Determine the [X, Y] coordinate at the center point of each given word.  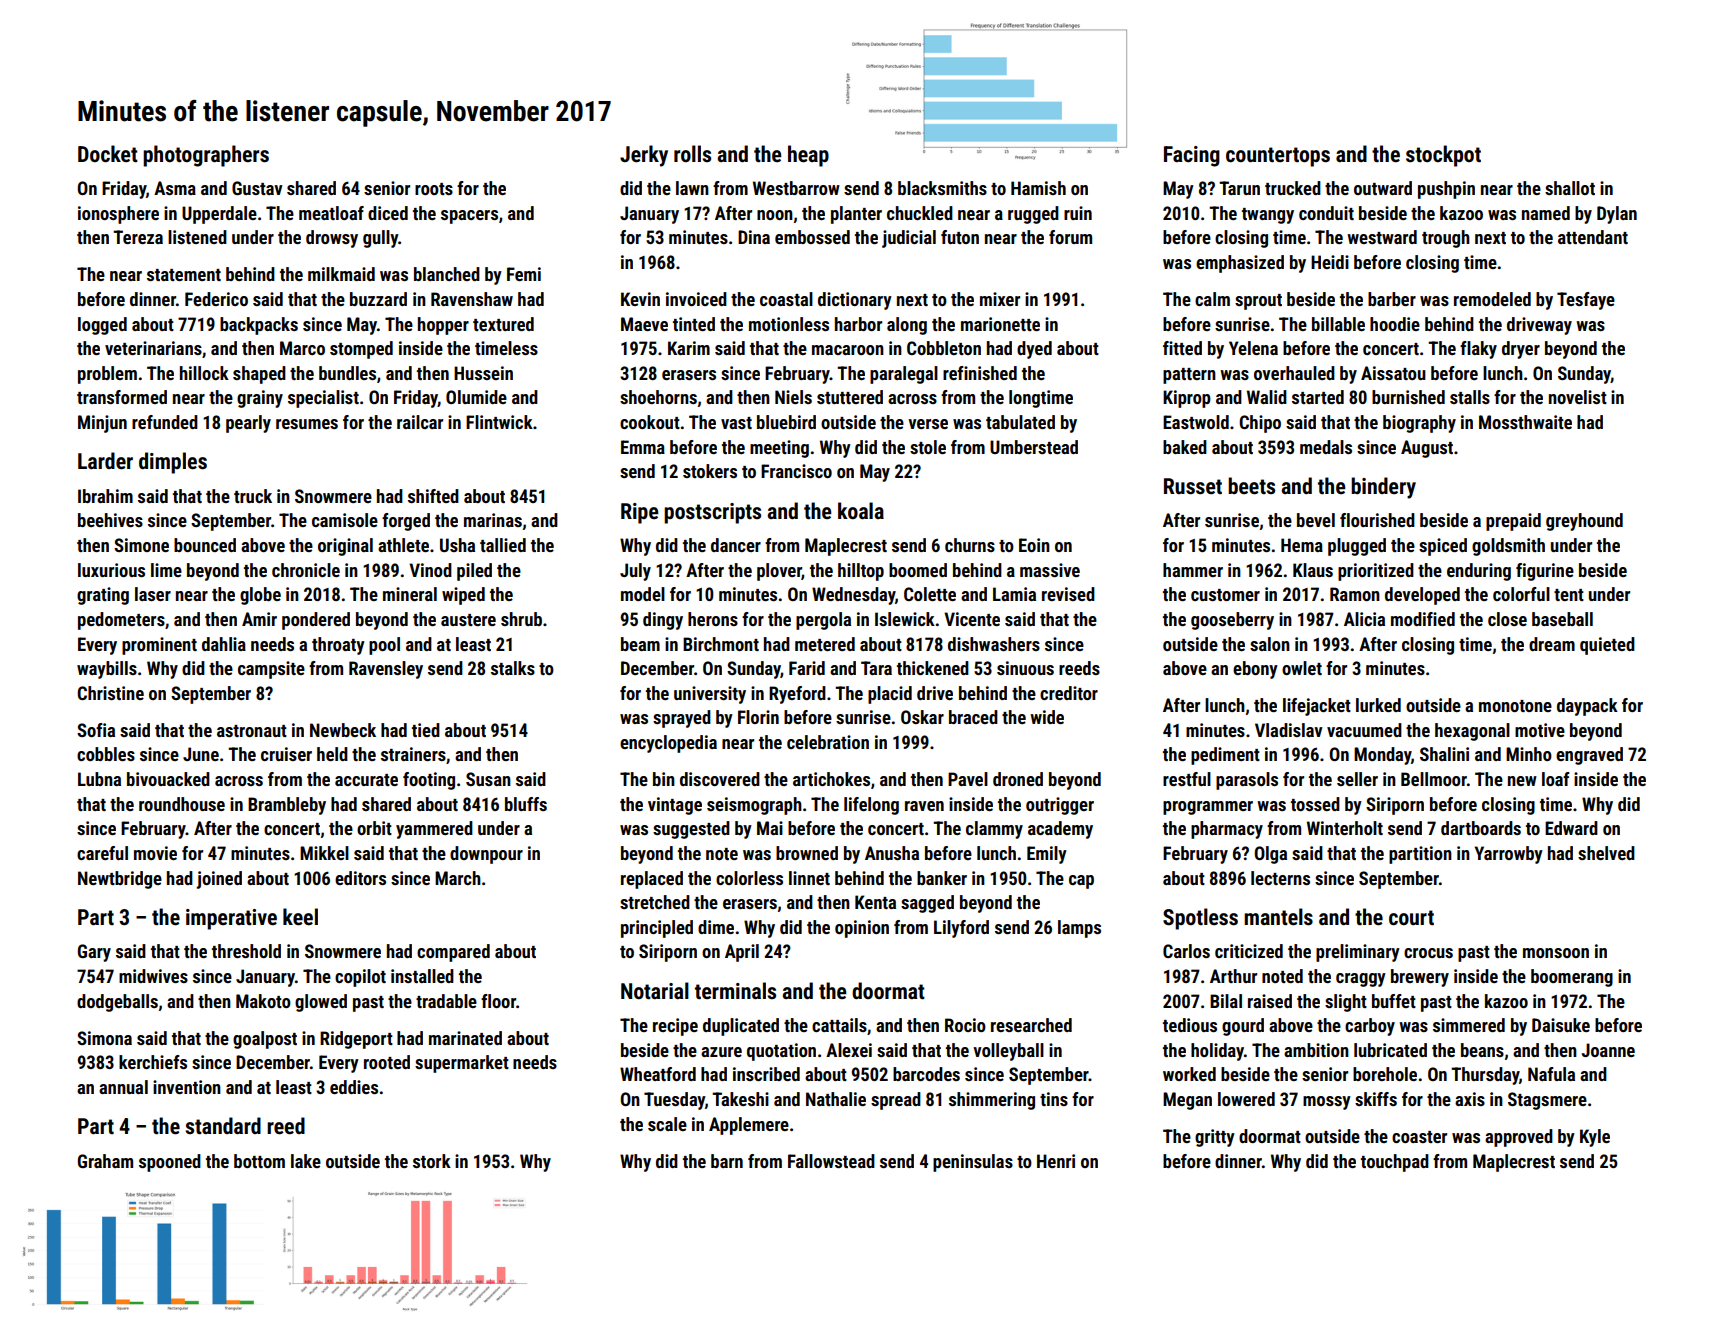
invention [187, 1087]
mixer [1000, 299]
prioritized [1376, 572]
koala [861, 510]
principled [657, 929]
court [1411, 918]
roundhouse [182, 804]
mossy [1327, 1103]
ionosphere [118, 215]
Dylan [1617, 215]
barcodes [926, 1074]
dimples [173, 463]
